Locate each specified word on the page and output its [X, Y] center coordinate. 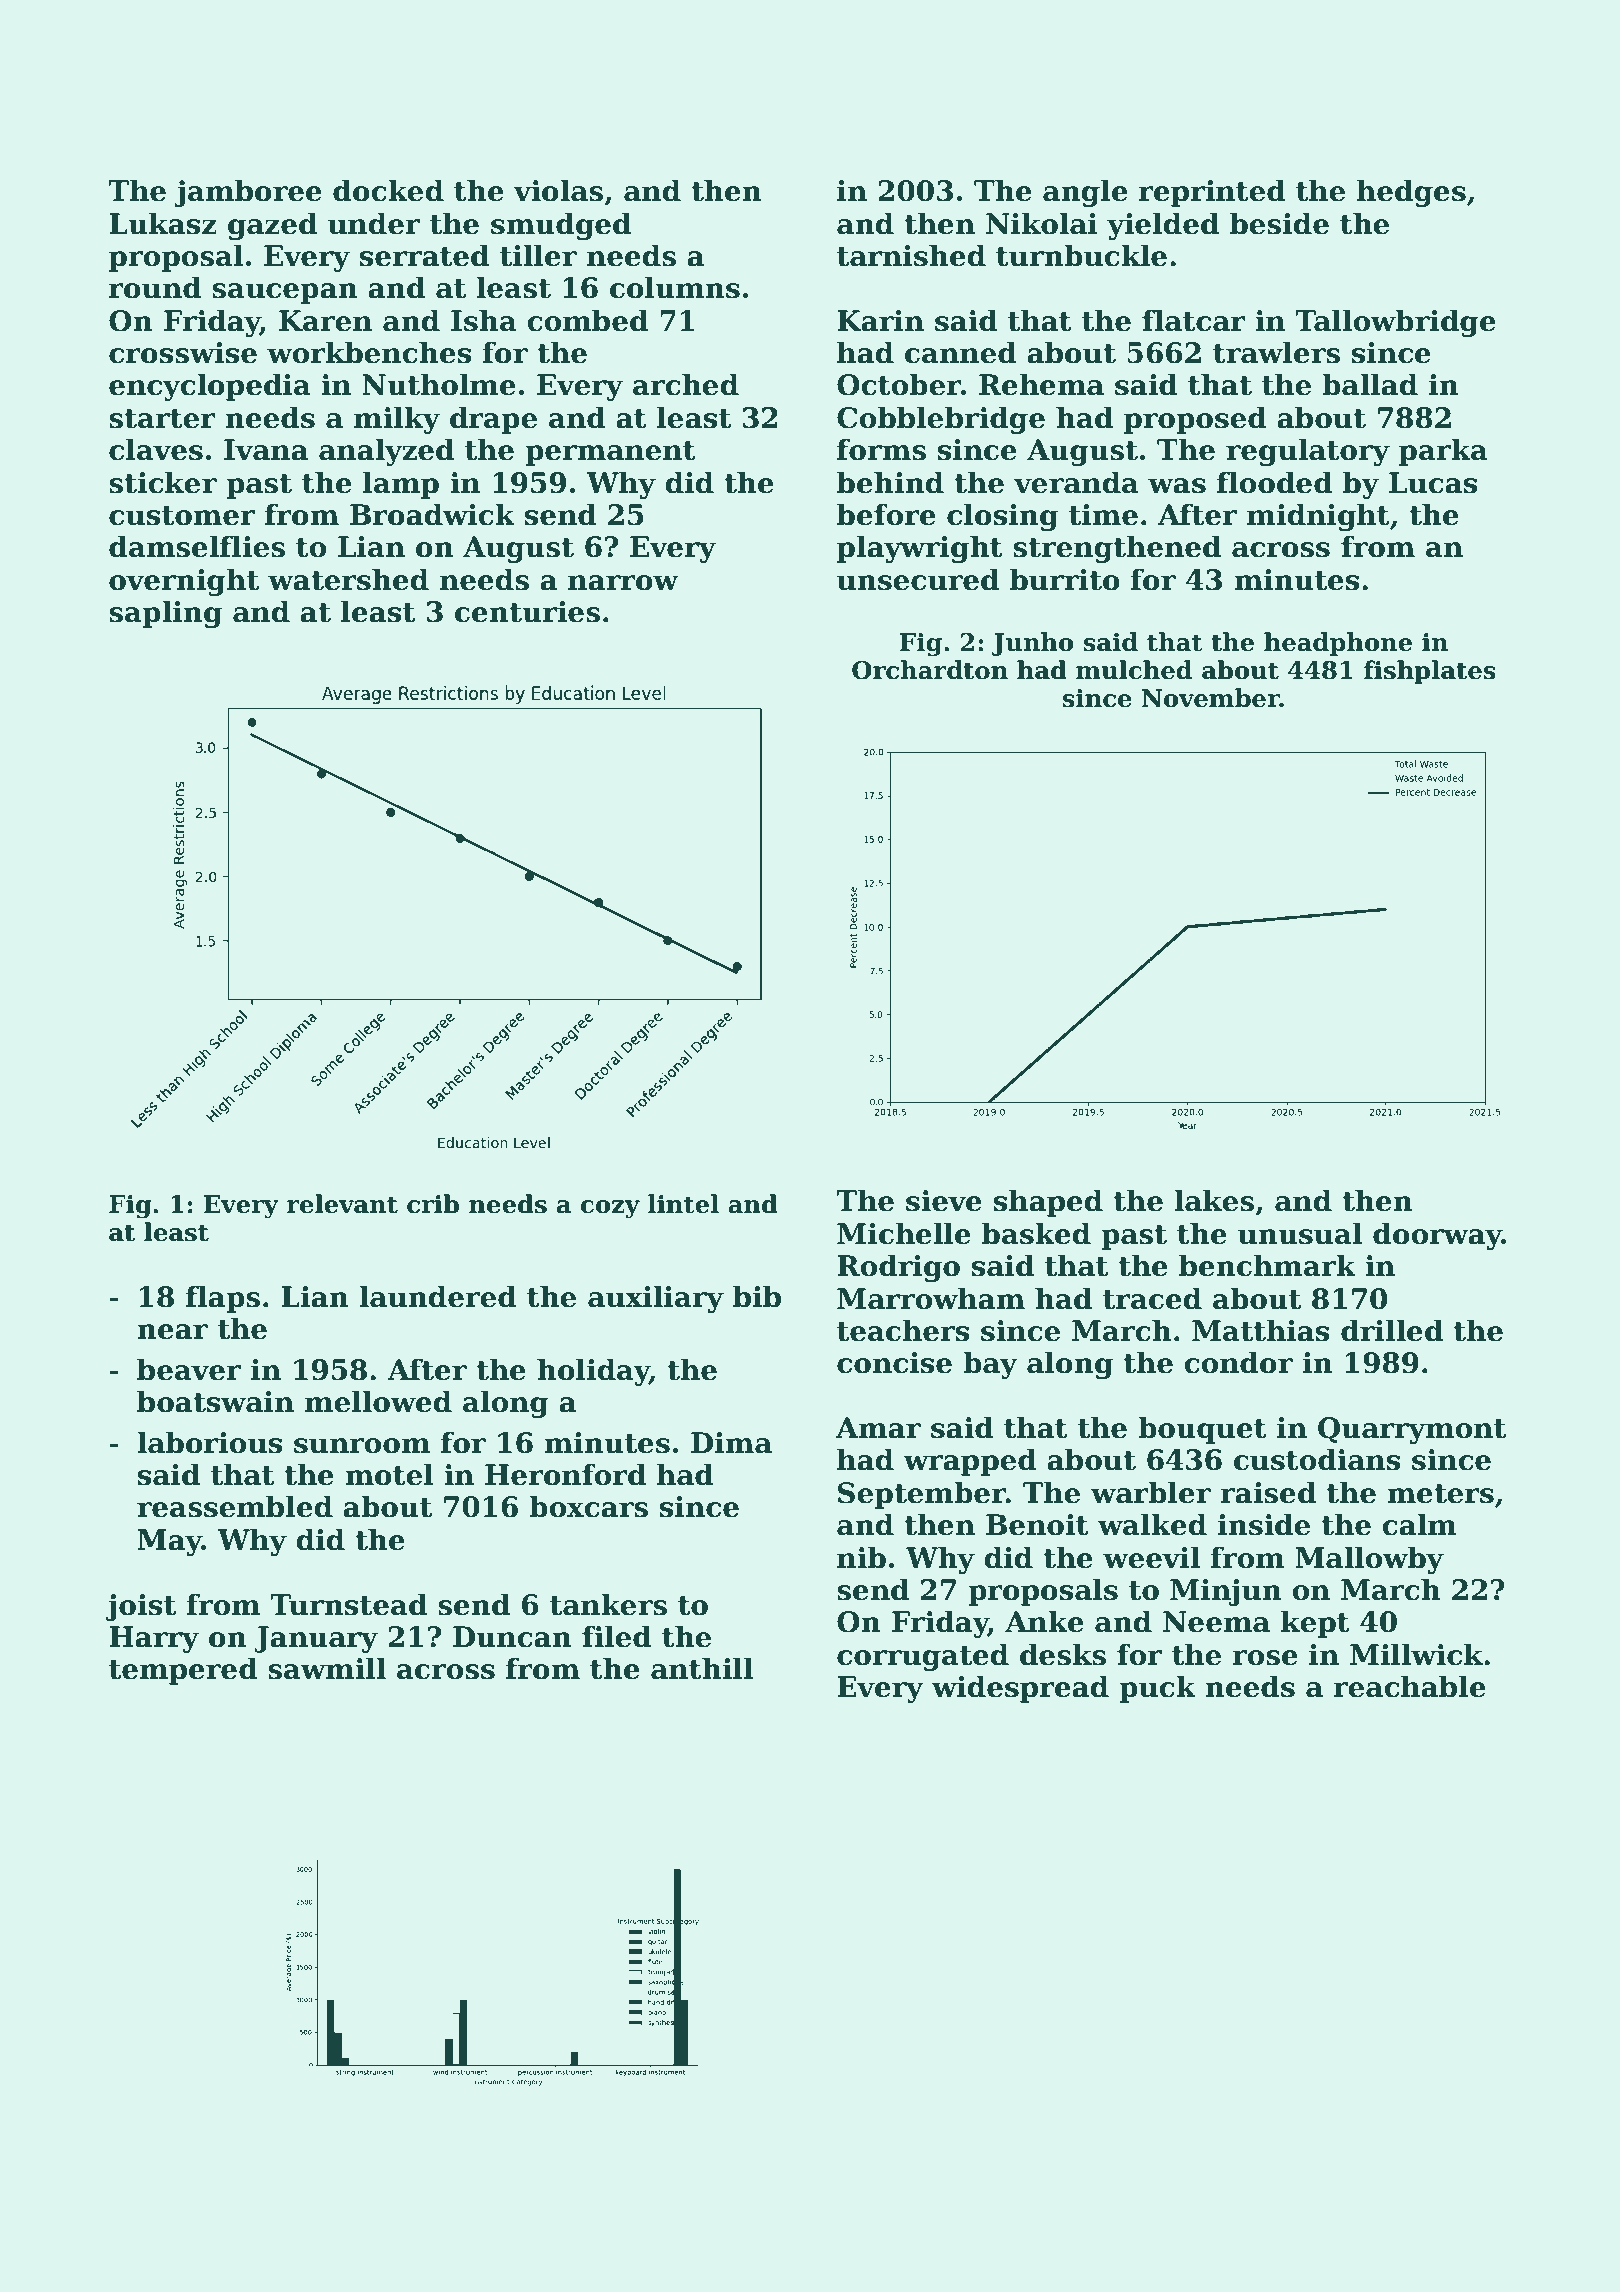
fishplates [1430, 672]
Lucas [1433, 483]
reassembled [235, 1506]
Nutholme [439, 384]
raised [1268, 1492]
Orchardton [930, 670]
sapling [165, 614]
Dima [731, 1443]
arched [686, 384]
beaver [189, 1369]
